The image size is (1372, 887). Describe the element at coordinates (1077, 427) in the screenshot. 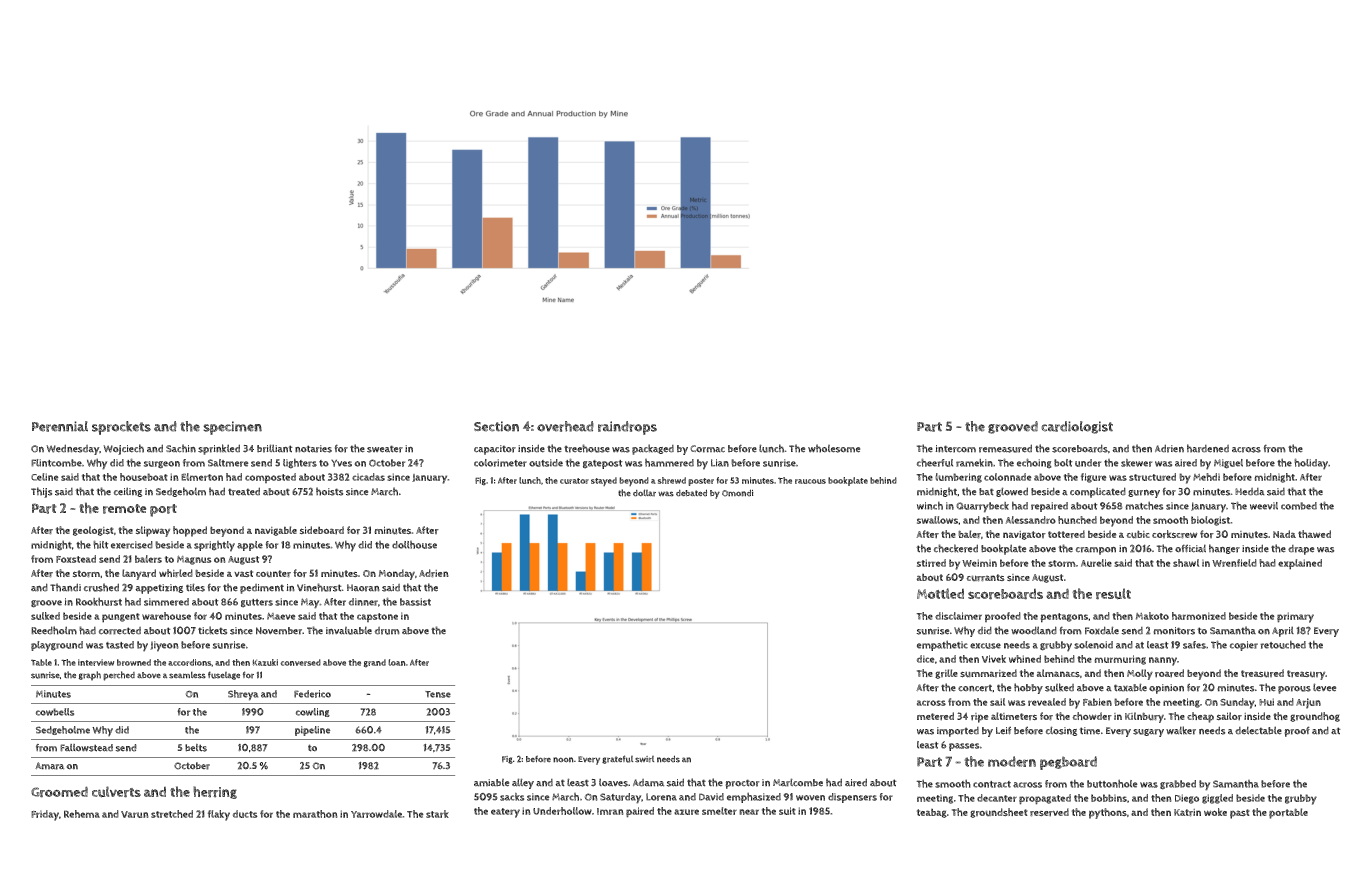

I see `cardiologist` at that location.
